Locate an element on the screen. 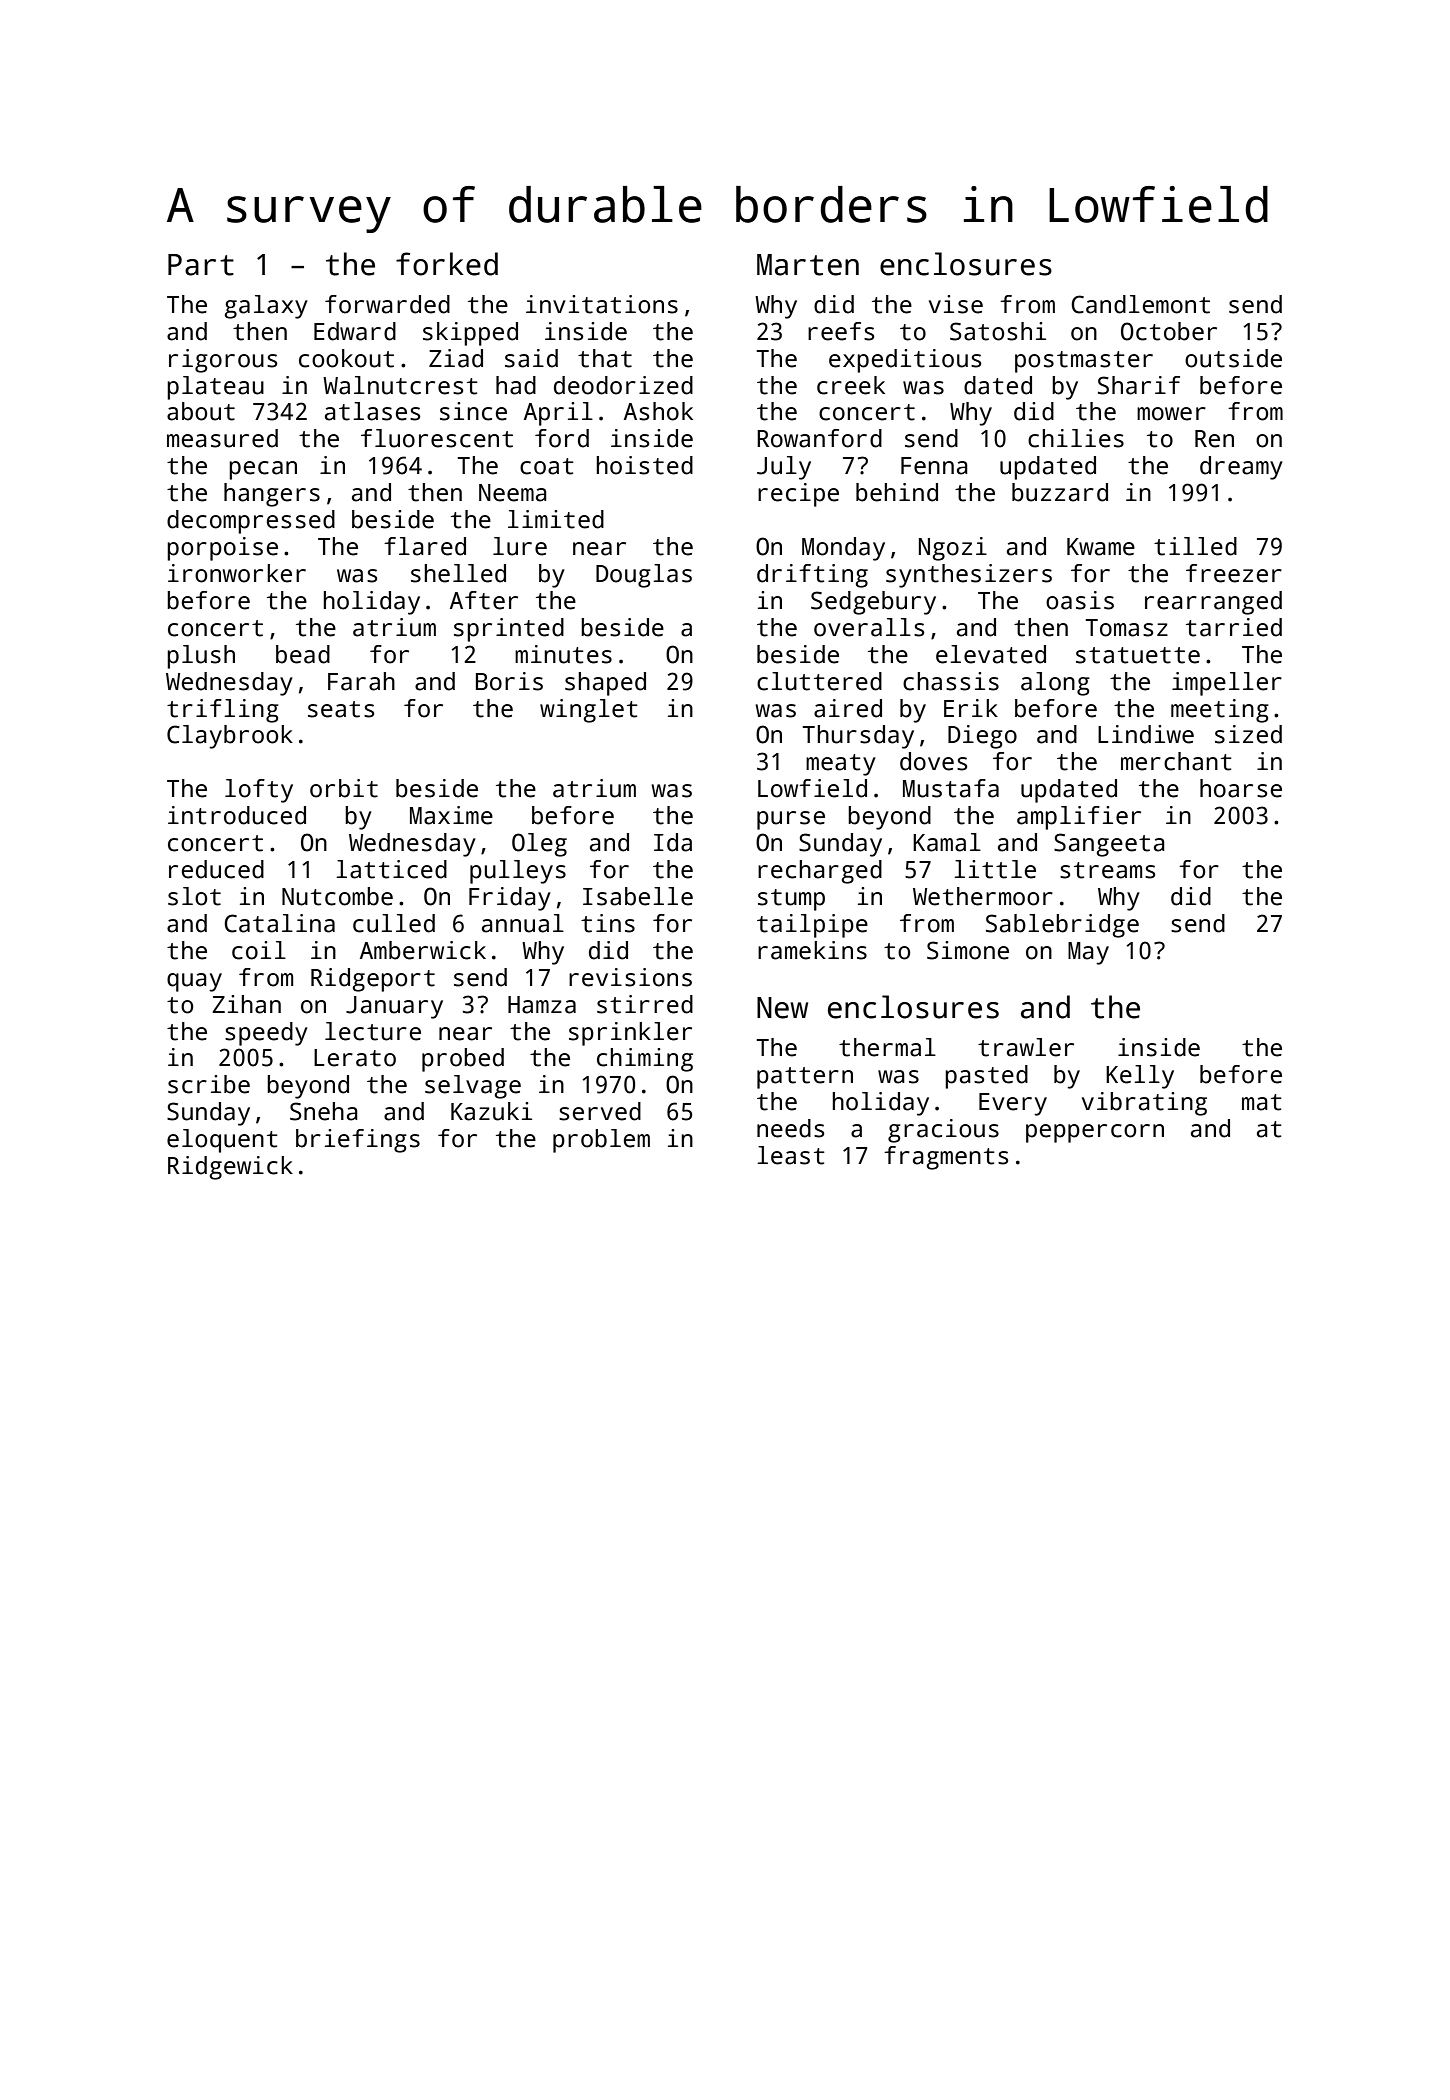 This screenshot has width=1450, height=2100. Kwame is located at coordinates (1101, 547).
